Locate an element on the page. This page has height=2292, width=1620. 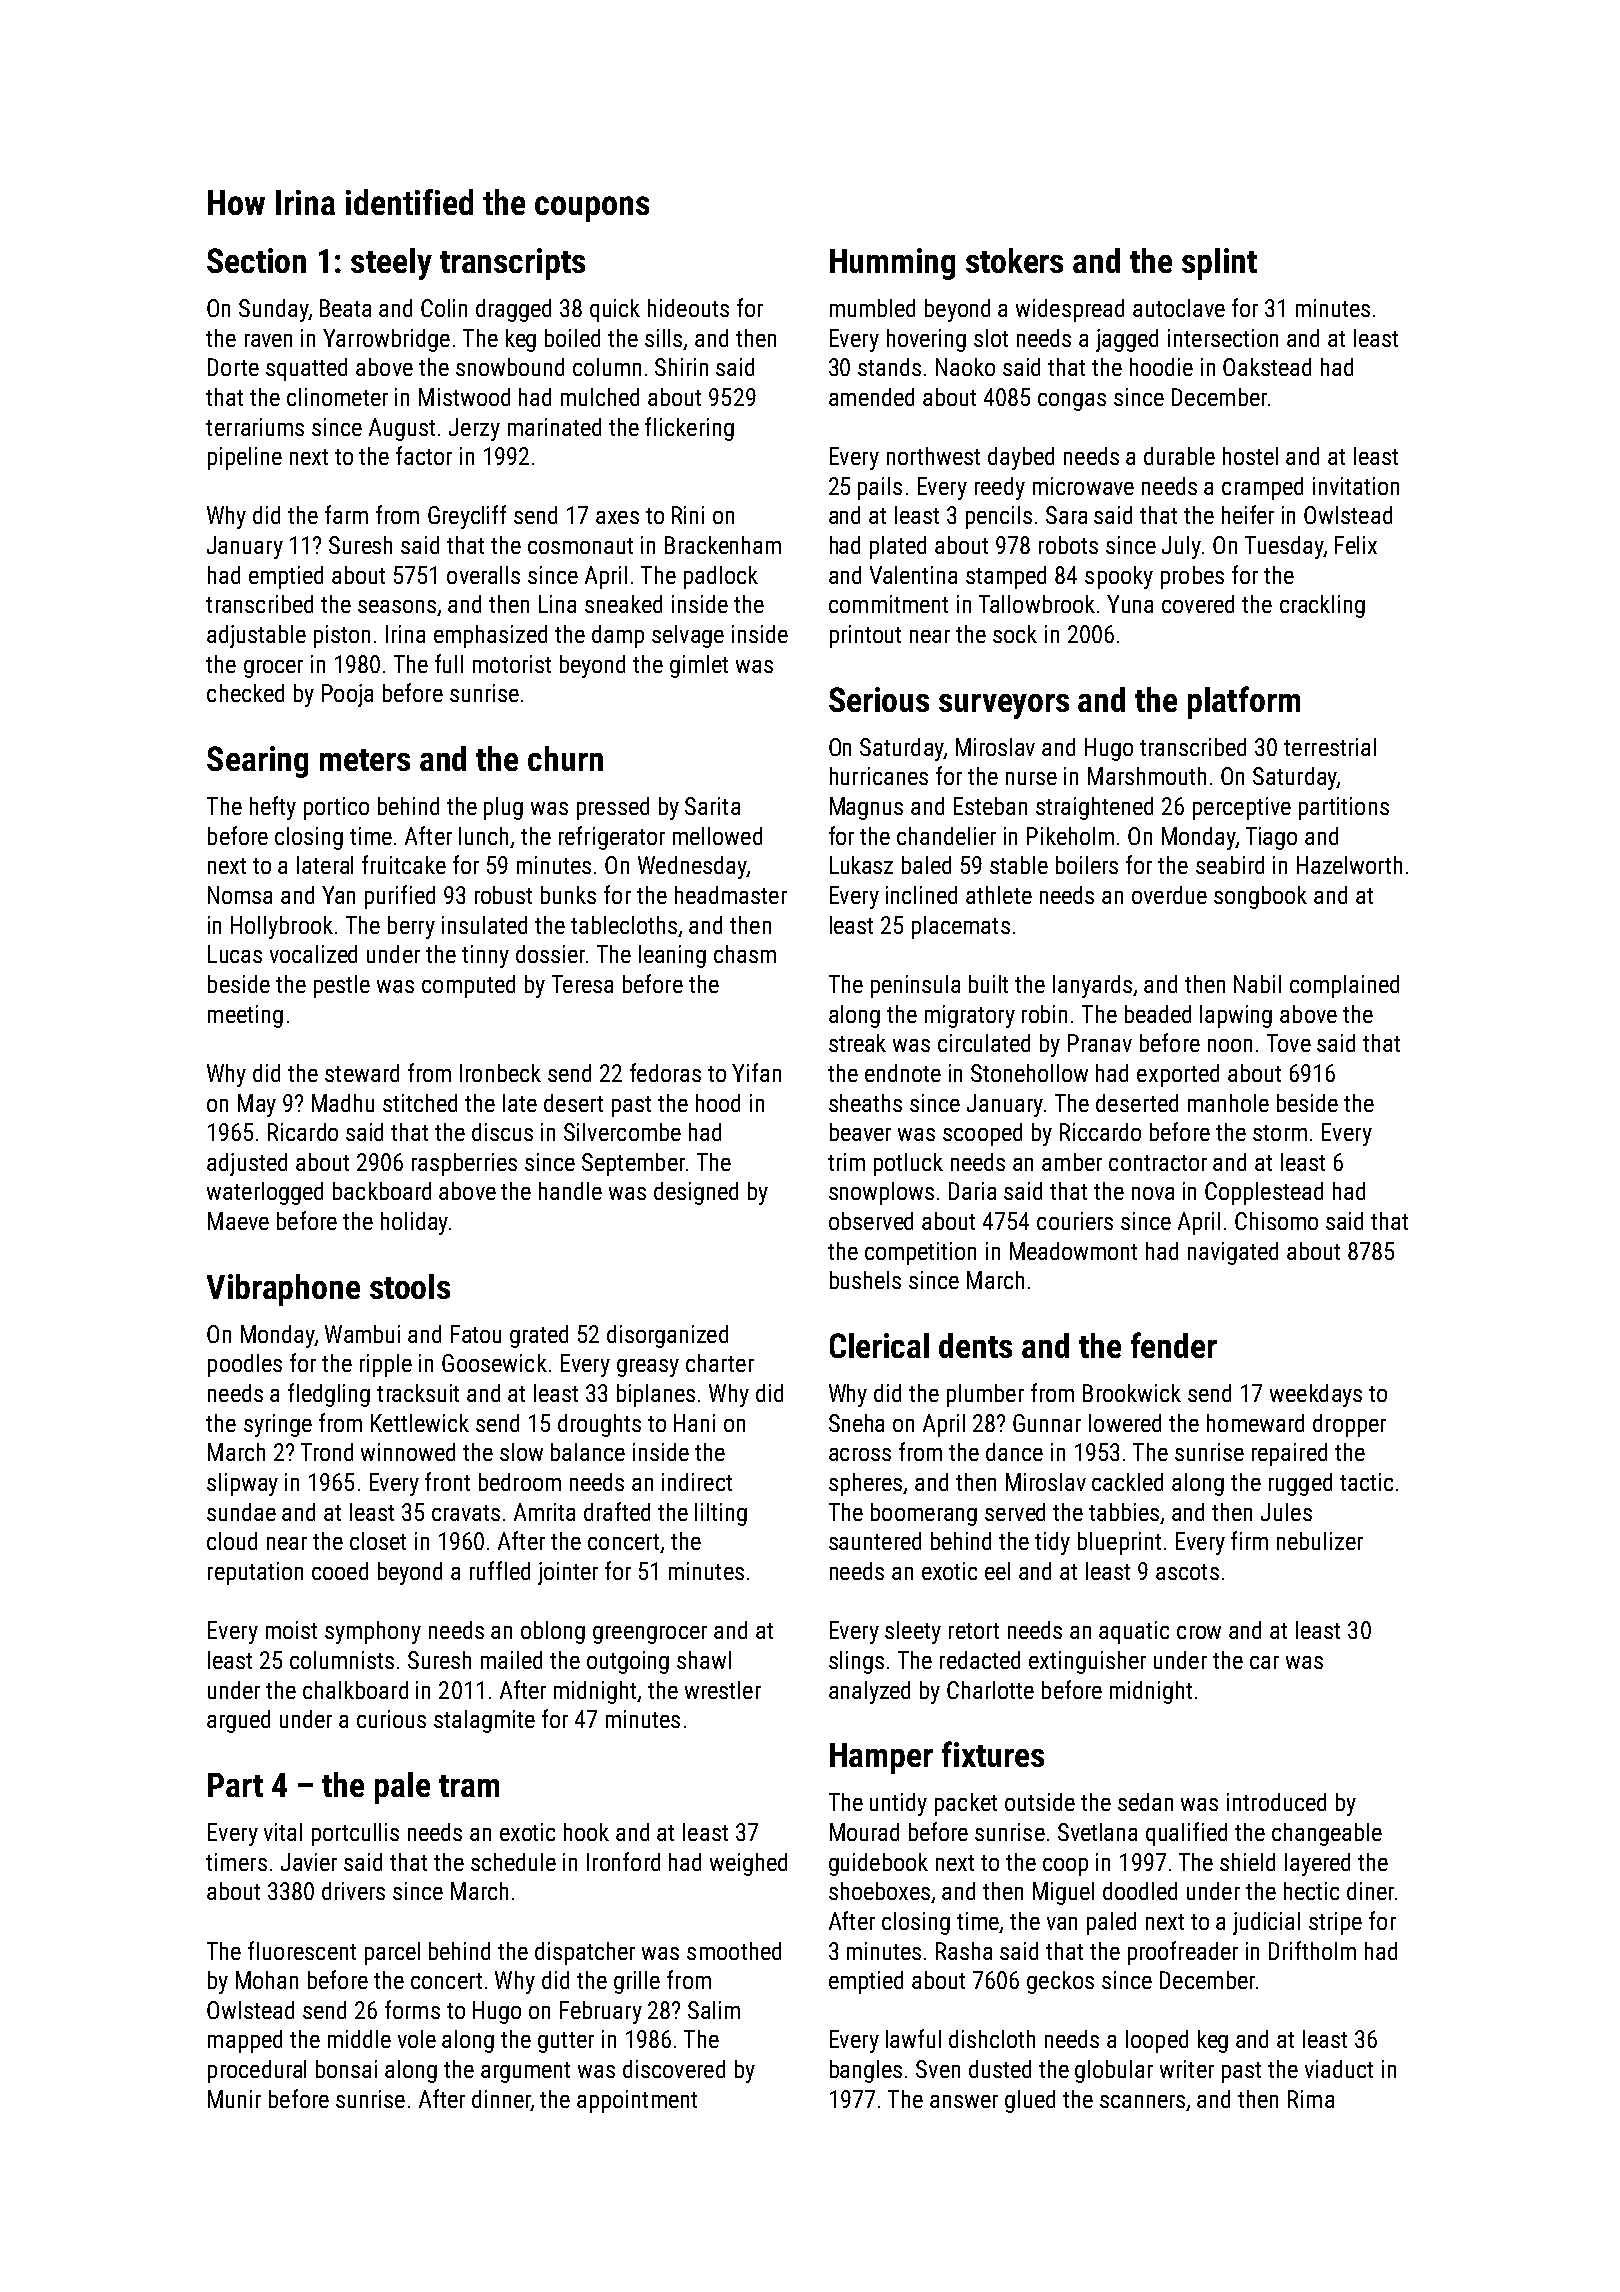
steely is located at coordinates (391, 264).
